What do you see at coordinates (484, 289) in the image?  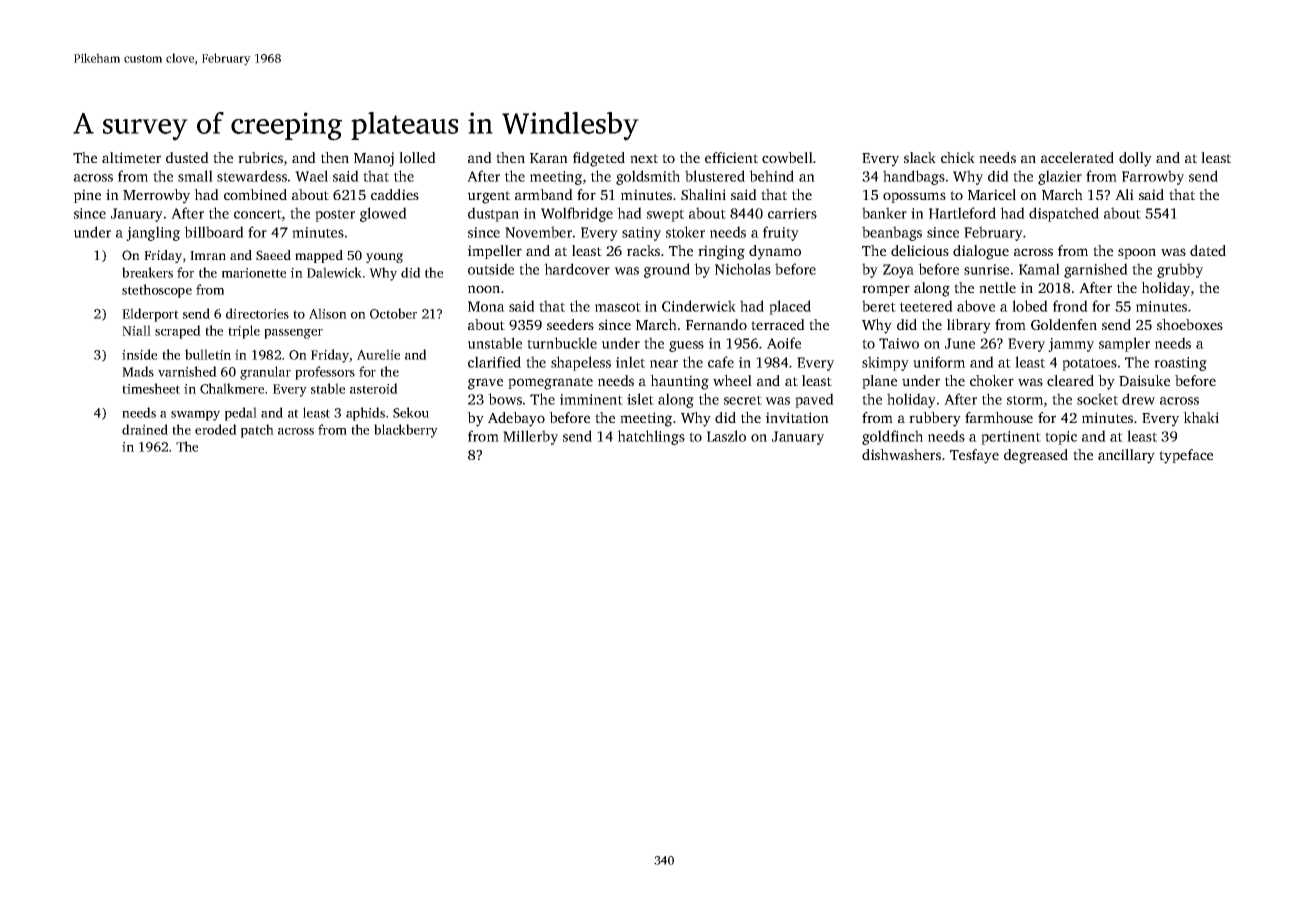 I see `noon` at bounding box center [484, 289].
